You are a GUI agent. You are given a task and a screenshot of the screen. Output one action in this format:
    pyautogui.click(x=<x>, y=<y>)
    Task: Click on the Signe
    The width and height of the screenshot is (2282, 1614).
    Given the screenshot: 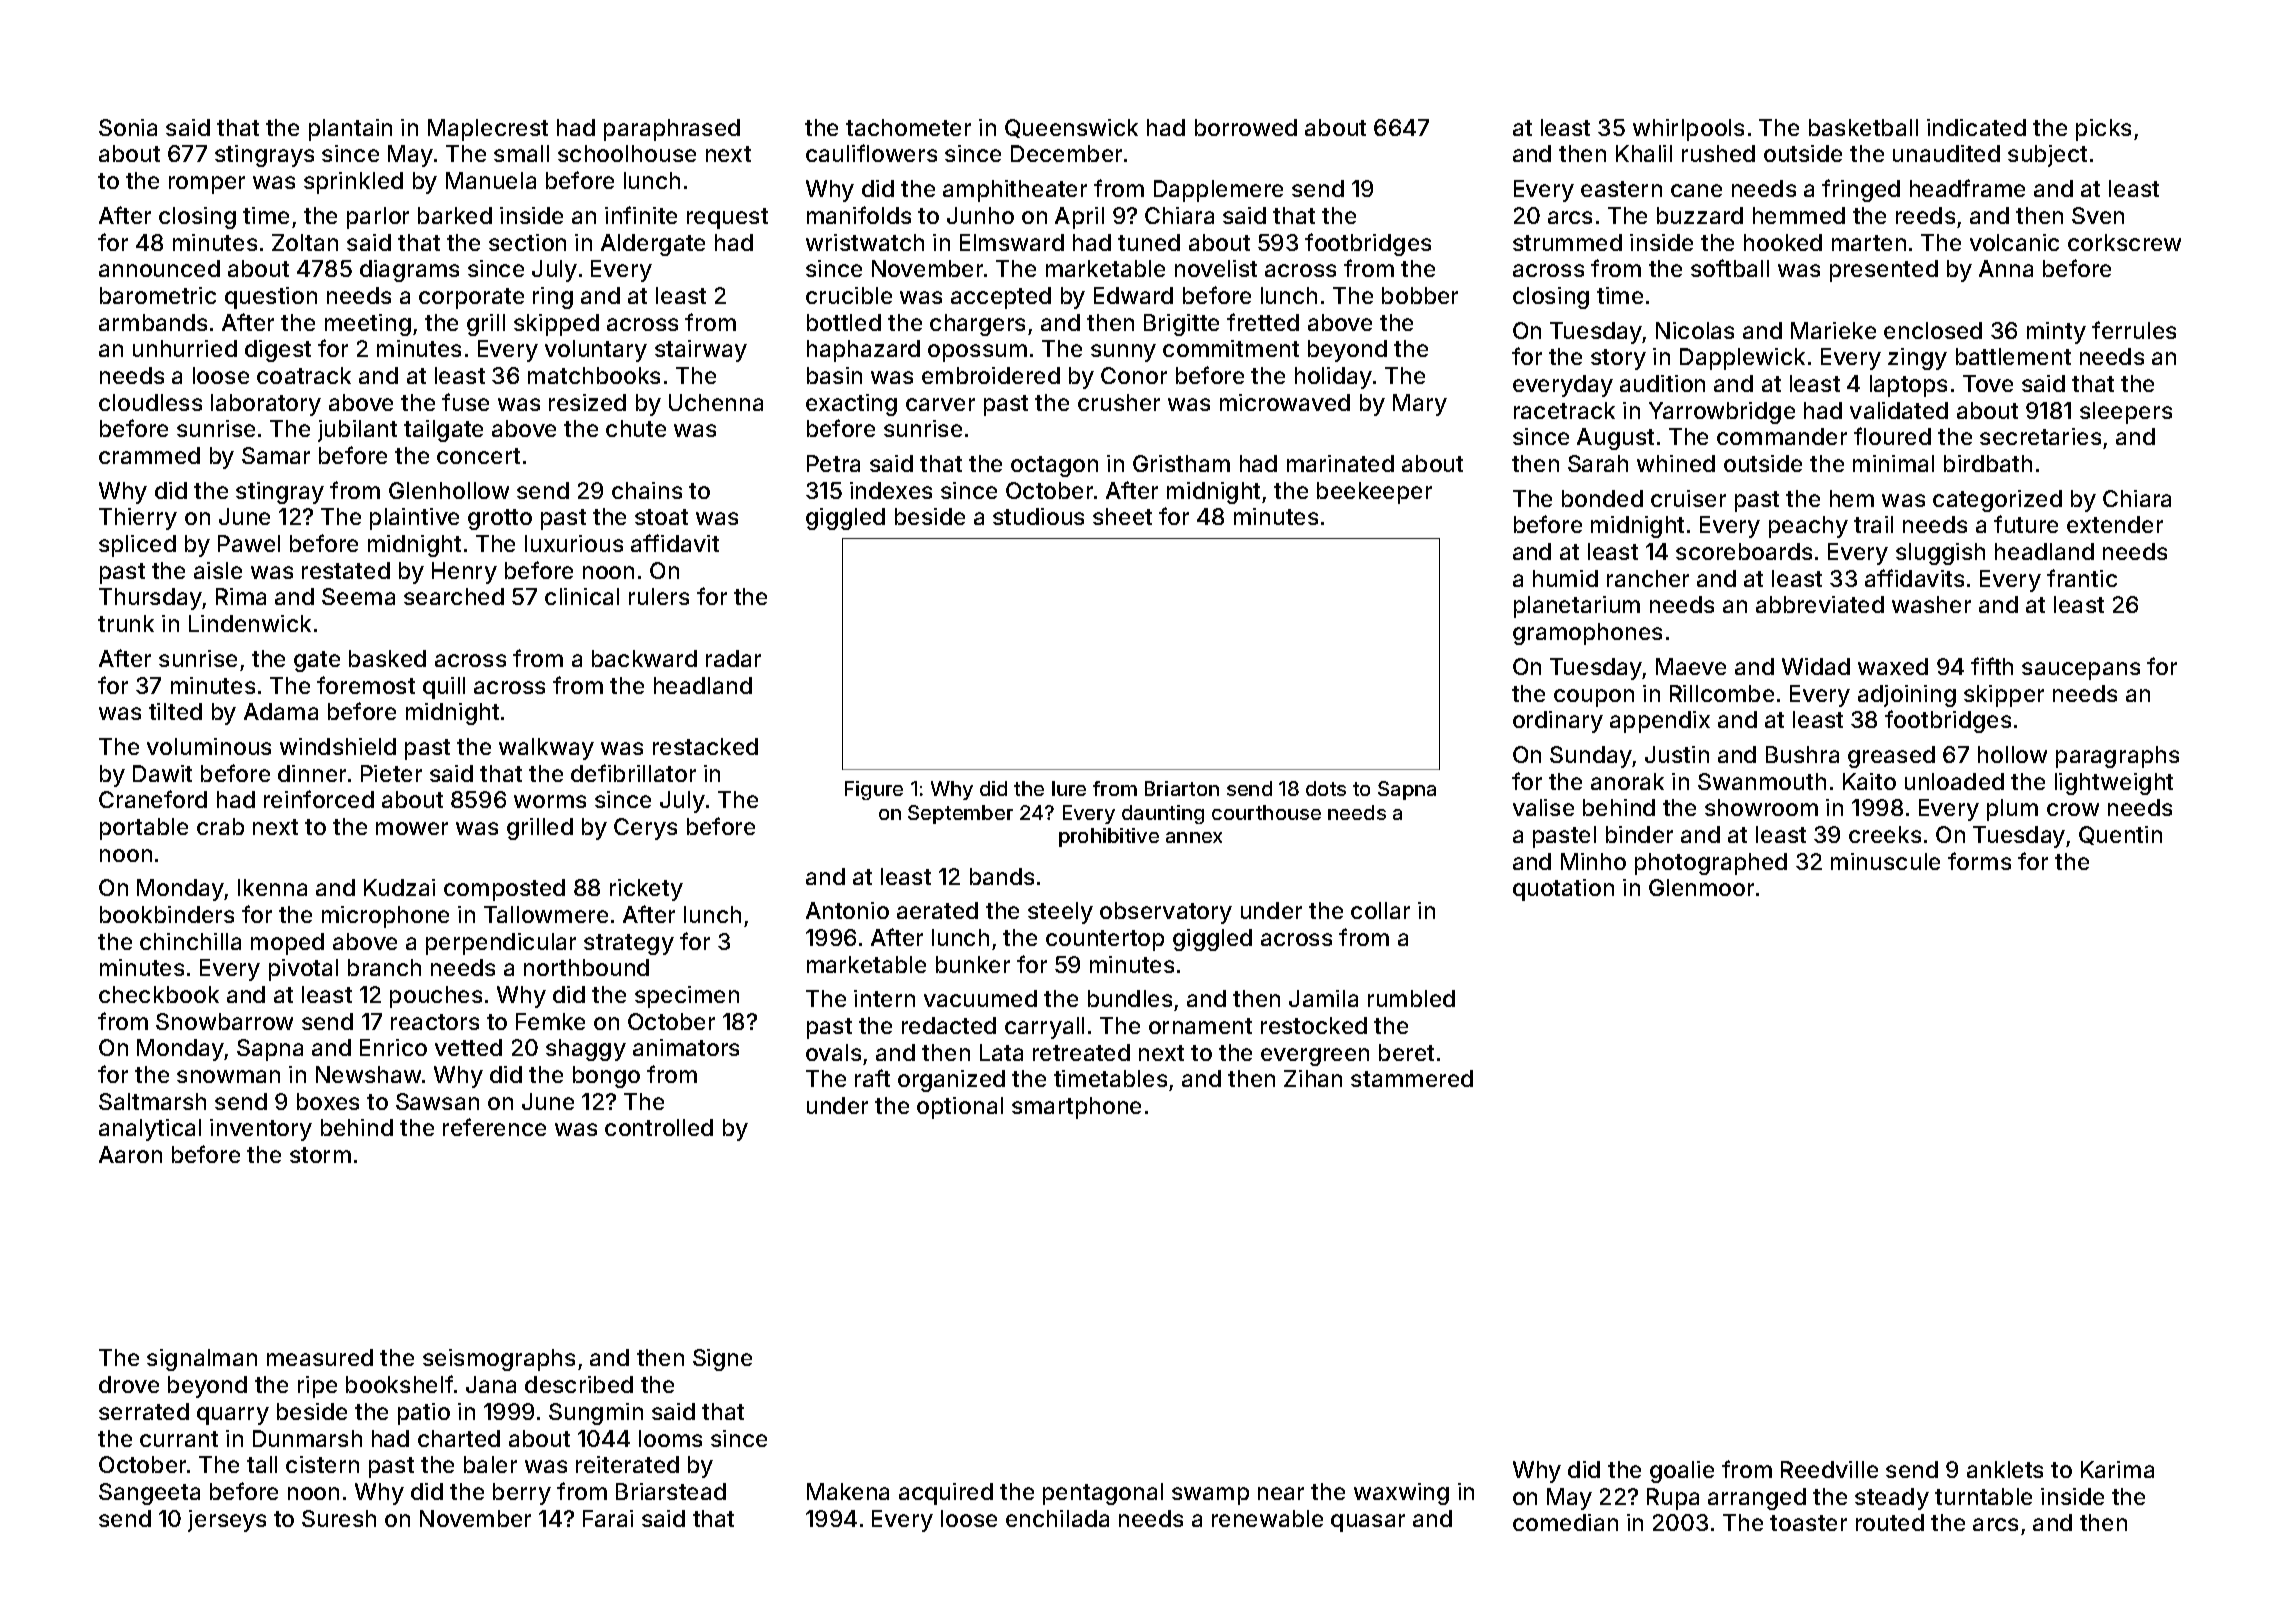 What is the action you would take?
    pyautogui.click(x=722, y=1360)
